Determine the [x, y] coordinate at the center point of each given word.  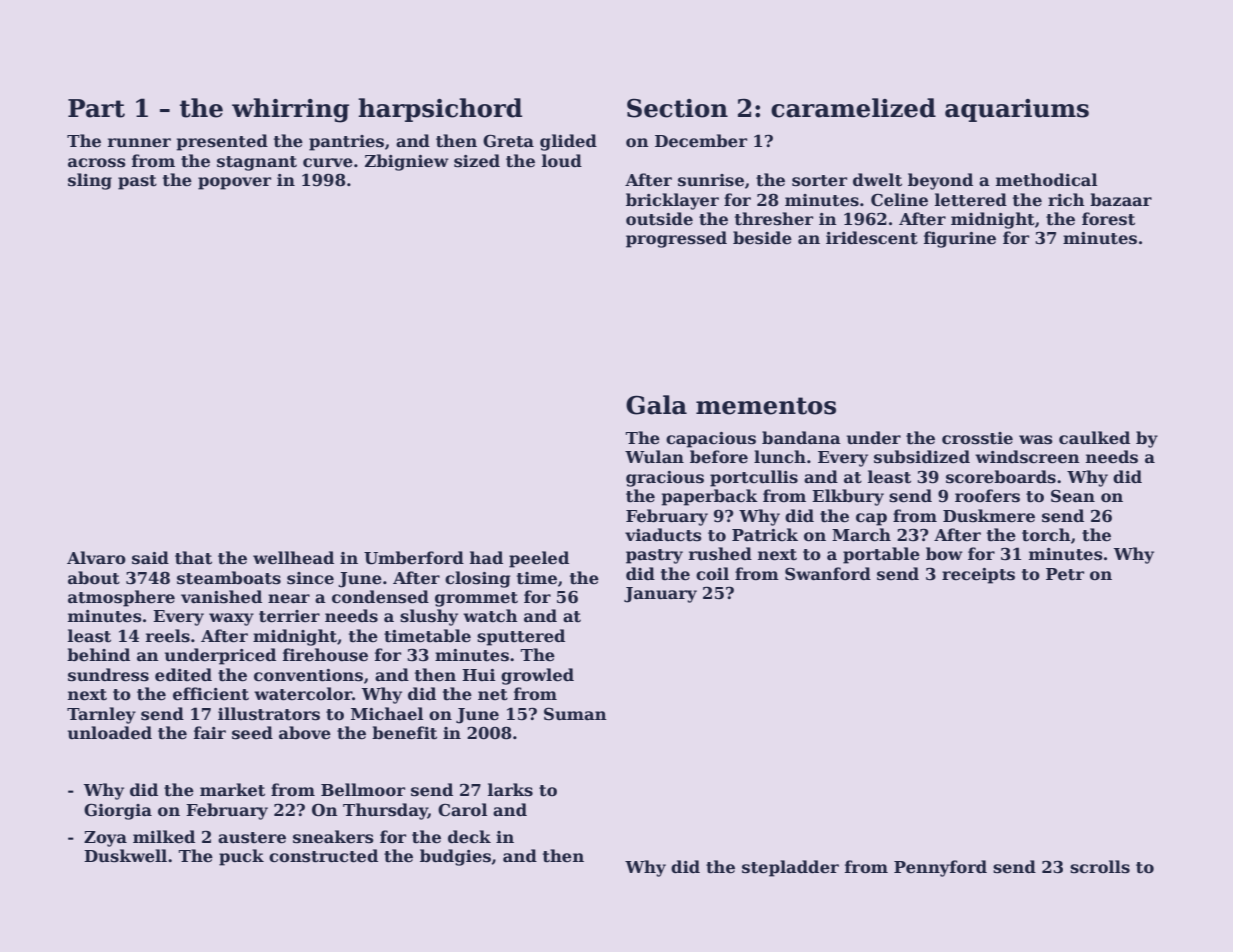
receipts [978, 576]
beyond [940, 181]
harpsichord [440, 110]
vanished [221, 597]
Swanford [828, 574]
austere [252, 838]
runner [139, 143]
